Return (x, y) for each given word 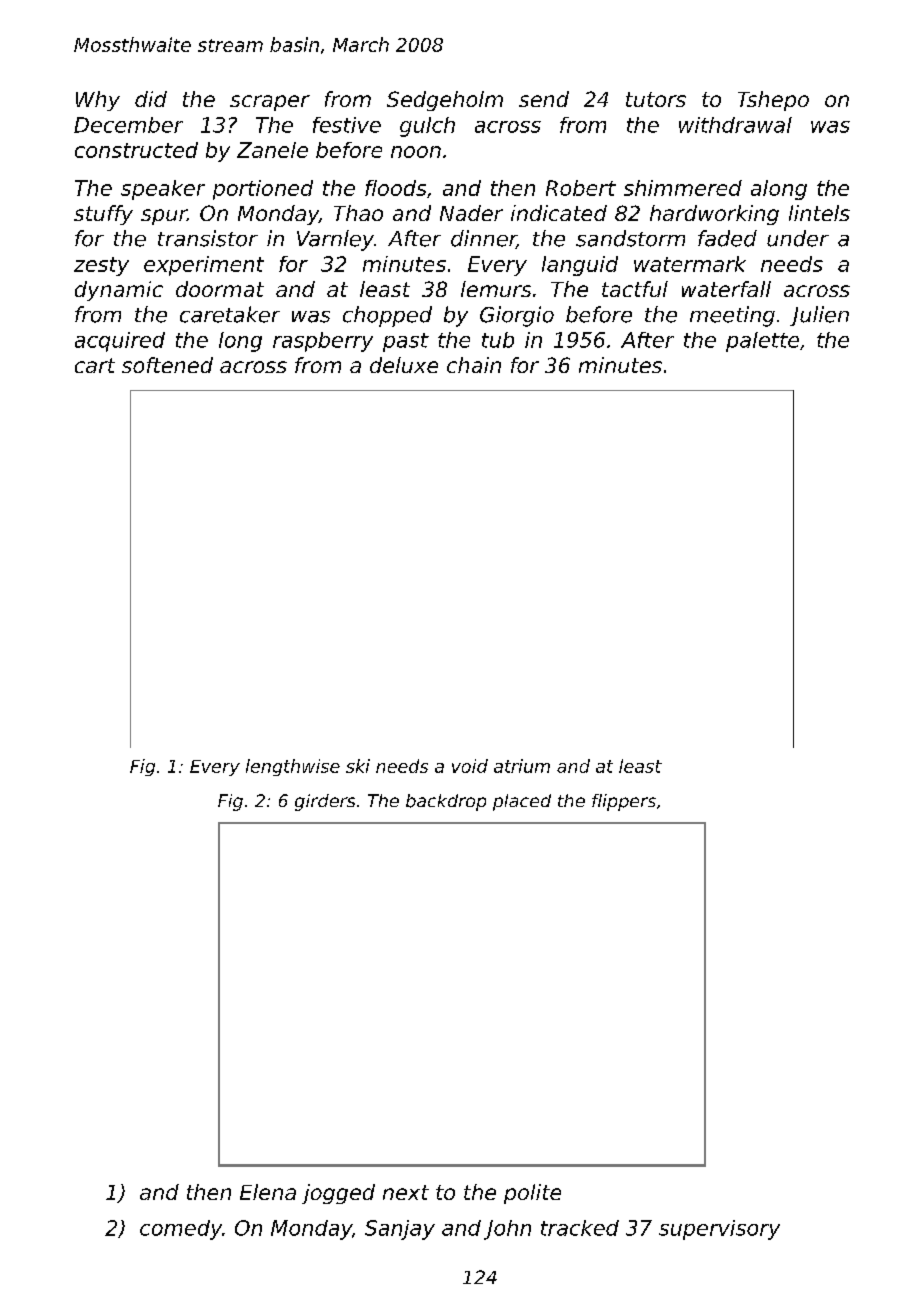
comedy (181, 1230)
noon (416, 152)
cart (95, 365)
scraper (270, 103)
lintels (819, 213)
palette (762, 342)
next (406, 1192)
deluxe (404, 365)
